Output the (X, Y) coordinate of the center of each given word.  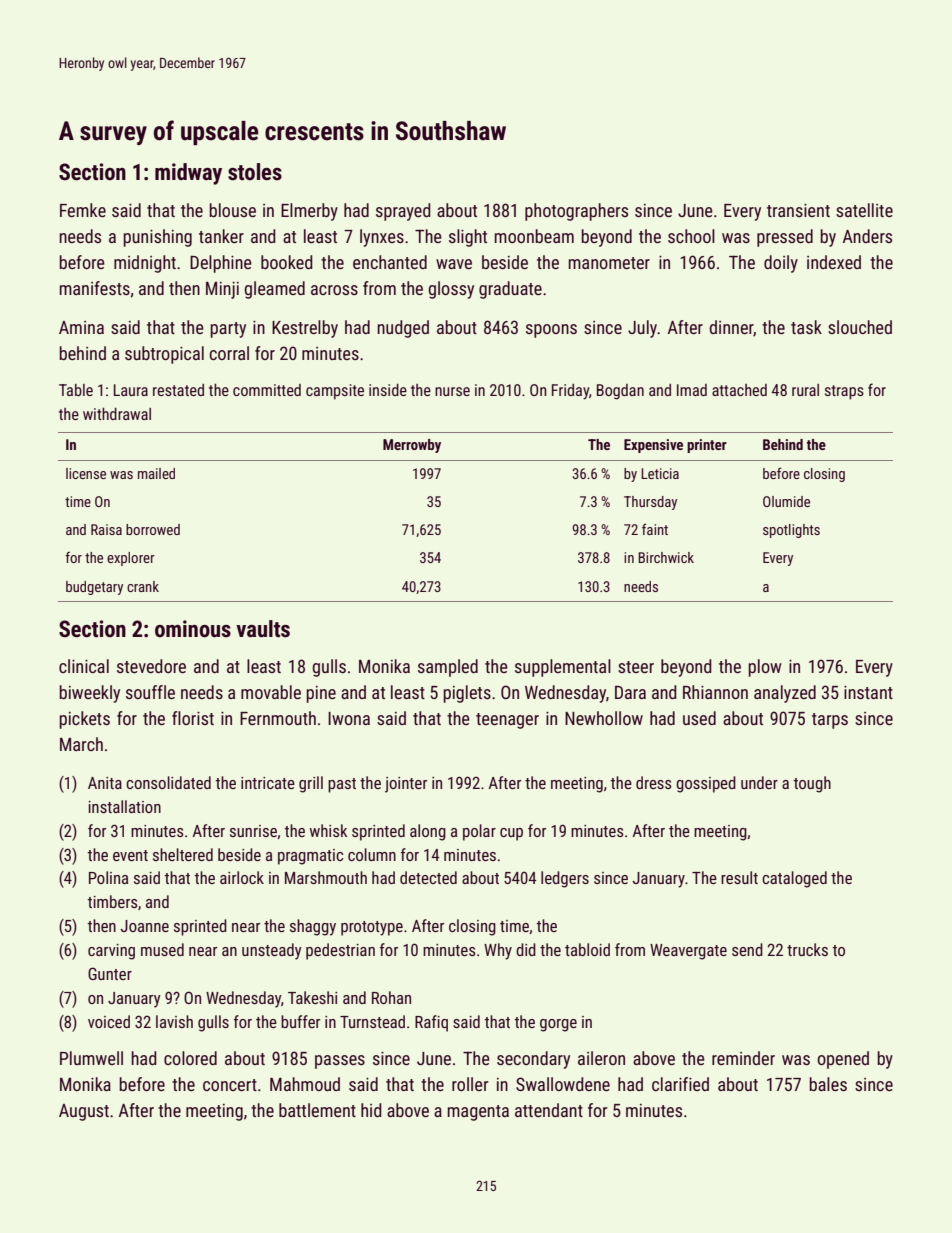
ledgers (565, 879)
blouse (232, 210)
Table (76, 390)
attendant (549, 1110)
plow (765, 668)
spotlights (791, 531)
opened (843, 1060)
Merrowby (412, 446)
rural (805, 390)
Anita (105, 783)
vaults (263, 629)
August (84, 1112)
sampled (448, 668)
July (643, 329)
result (739, 877)
